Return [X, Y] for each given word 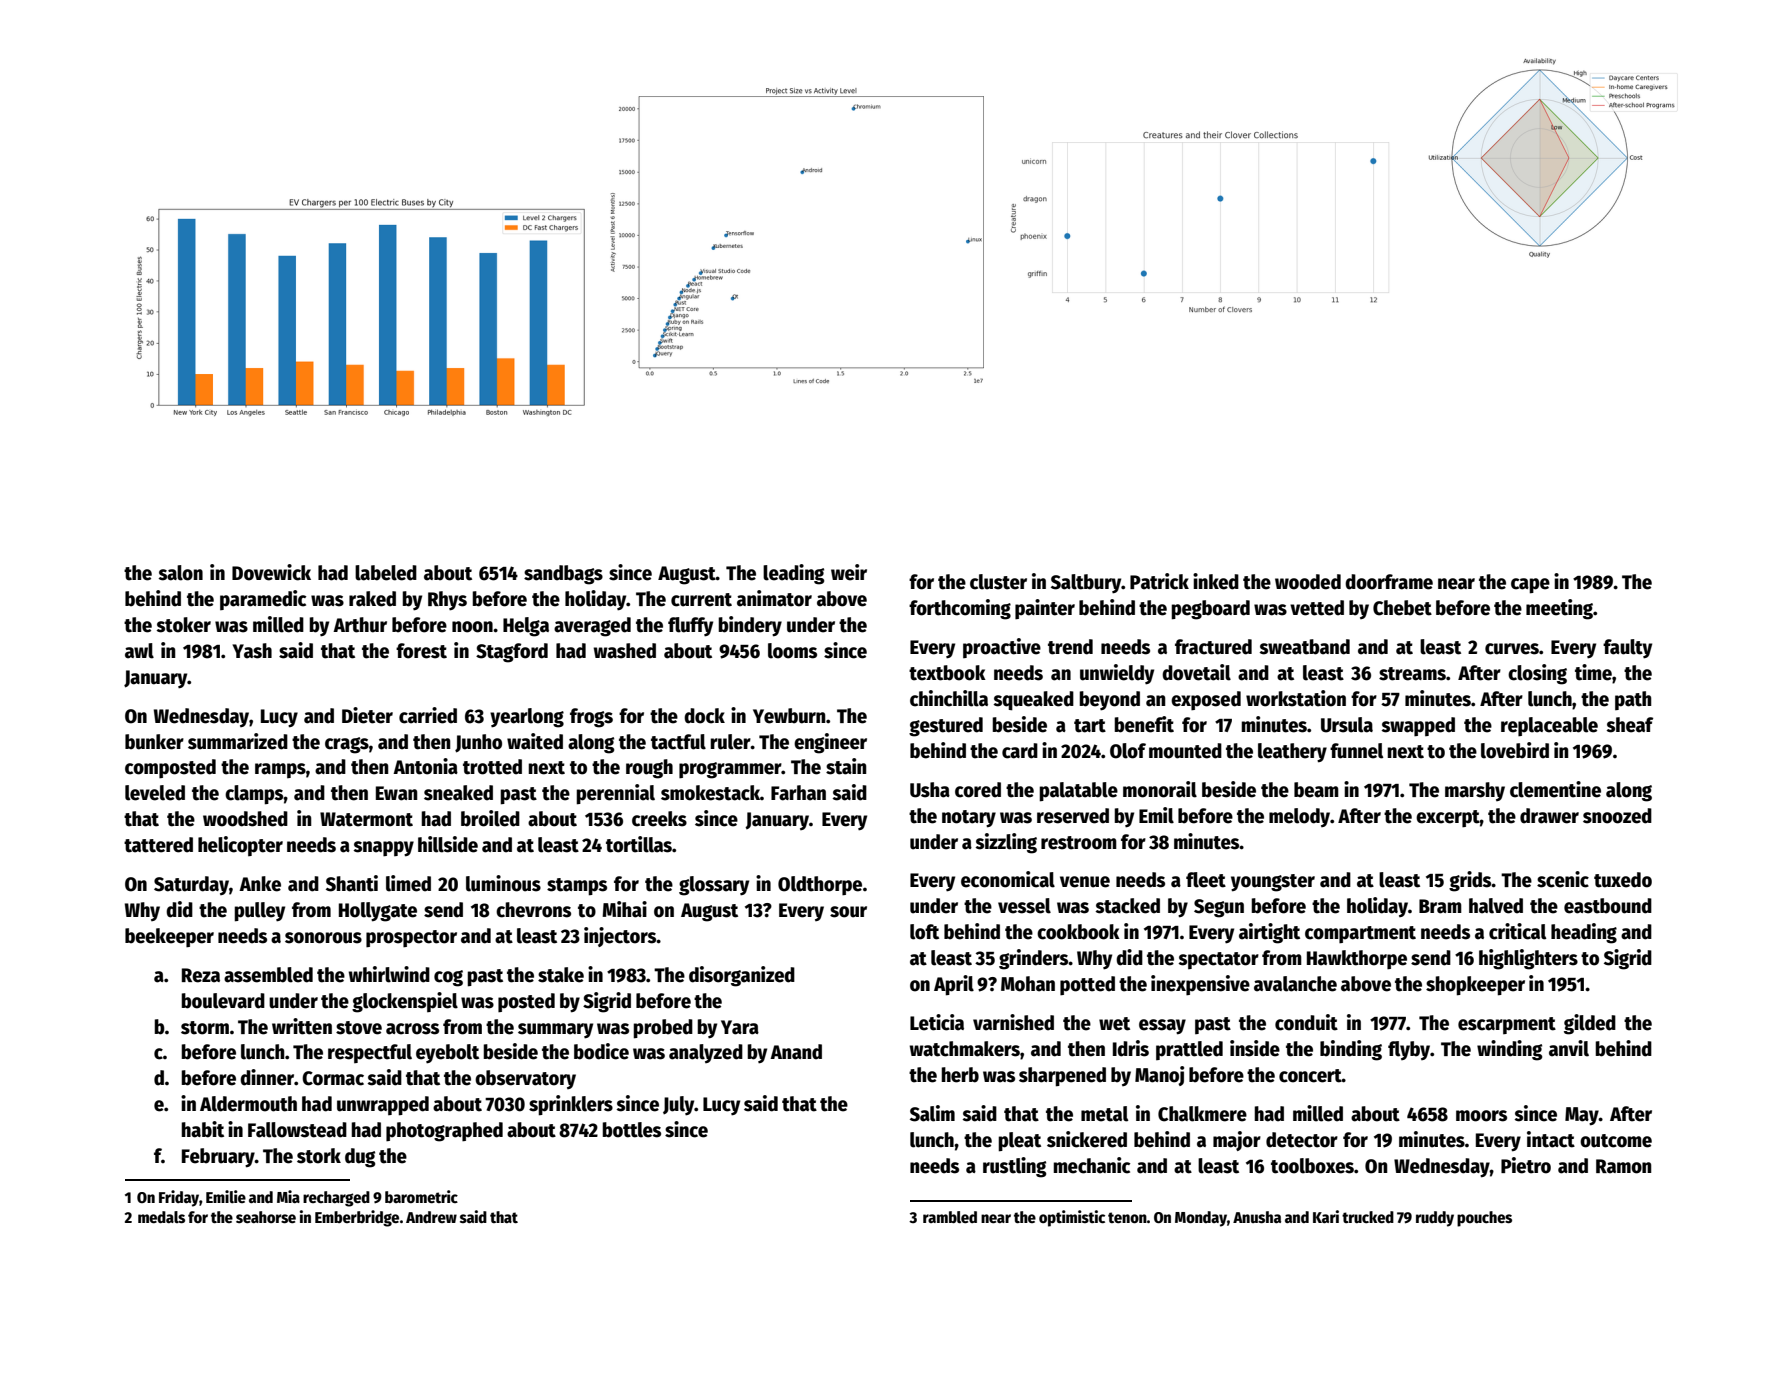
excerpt [1448, 819]
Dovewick [271, 572]
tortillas [639, 844]
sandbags [563, 575]
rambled [950, 1217]
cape [1530, 586]
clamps [254, 795]
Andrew [431, 1217]
